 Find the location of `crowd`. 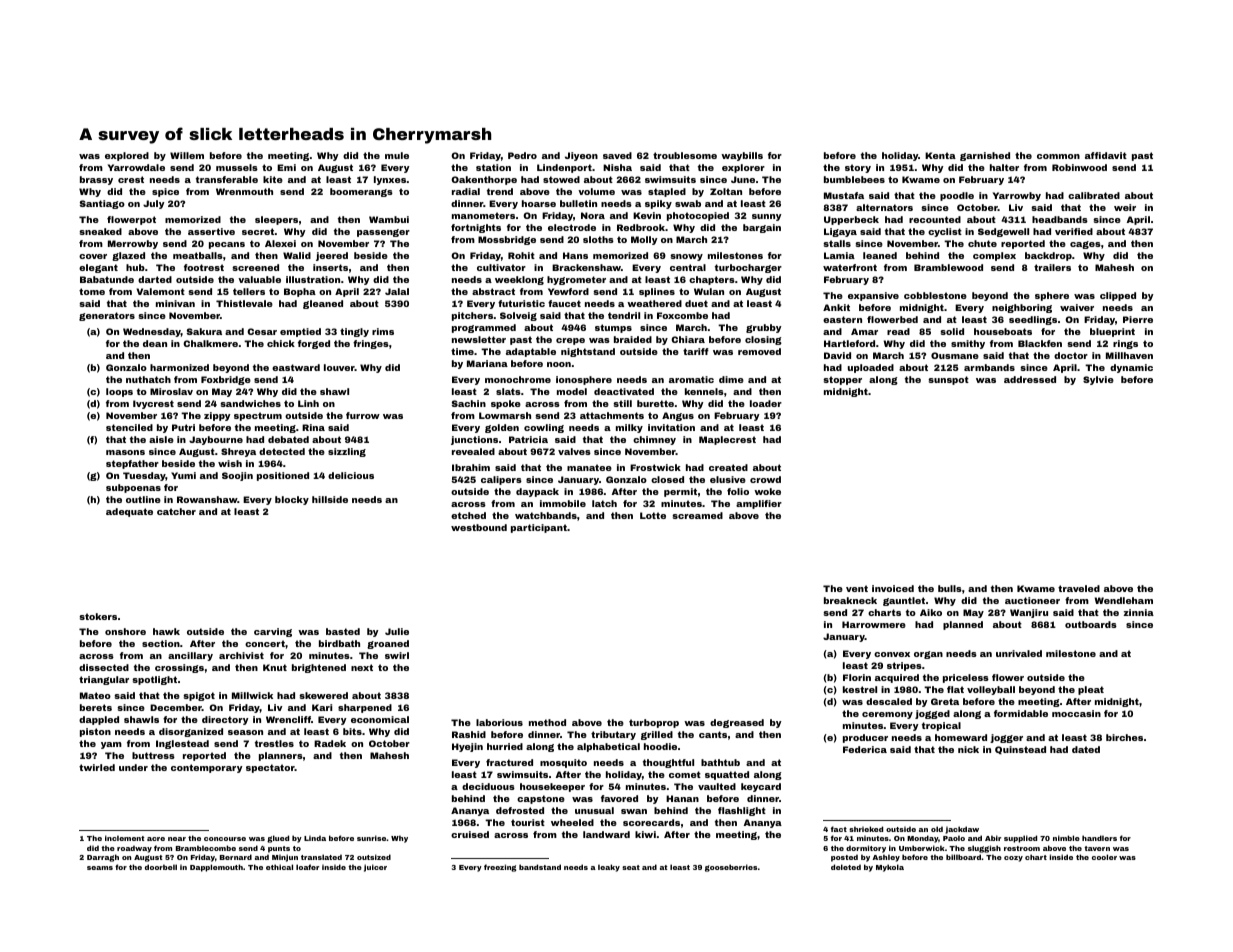

crowd is located at coordinates (765, 479).
